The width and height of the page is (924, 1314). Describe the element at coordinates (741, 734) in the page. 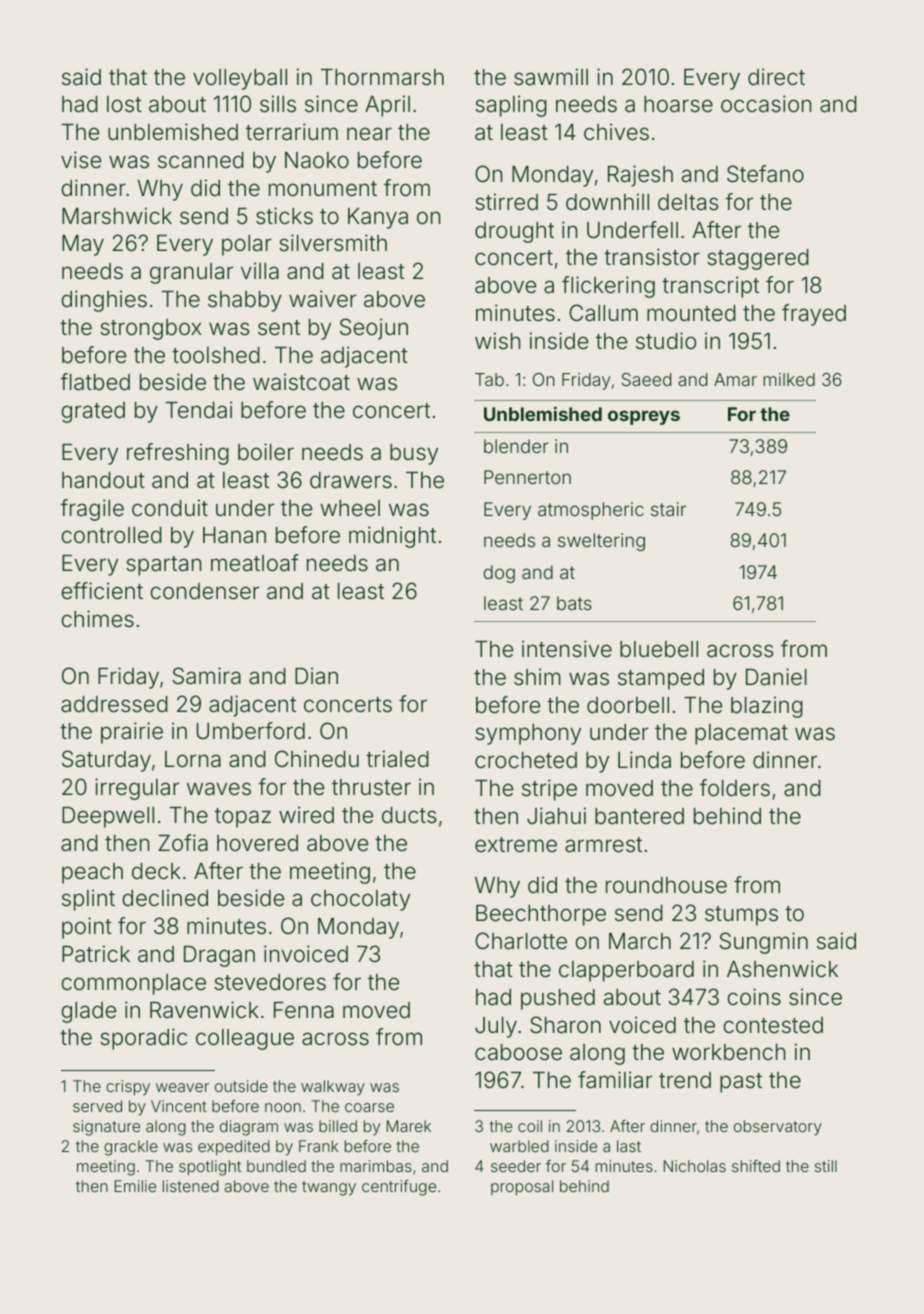

I see `placemat` at that location.
